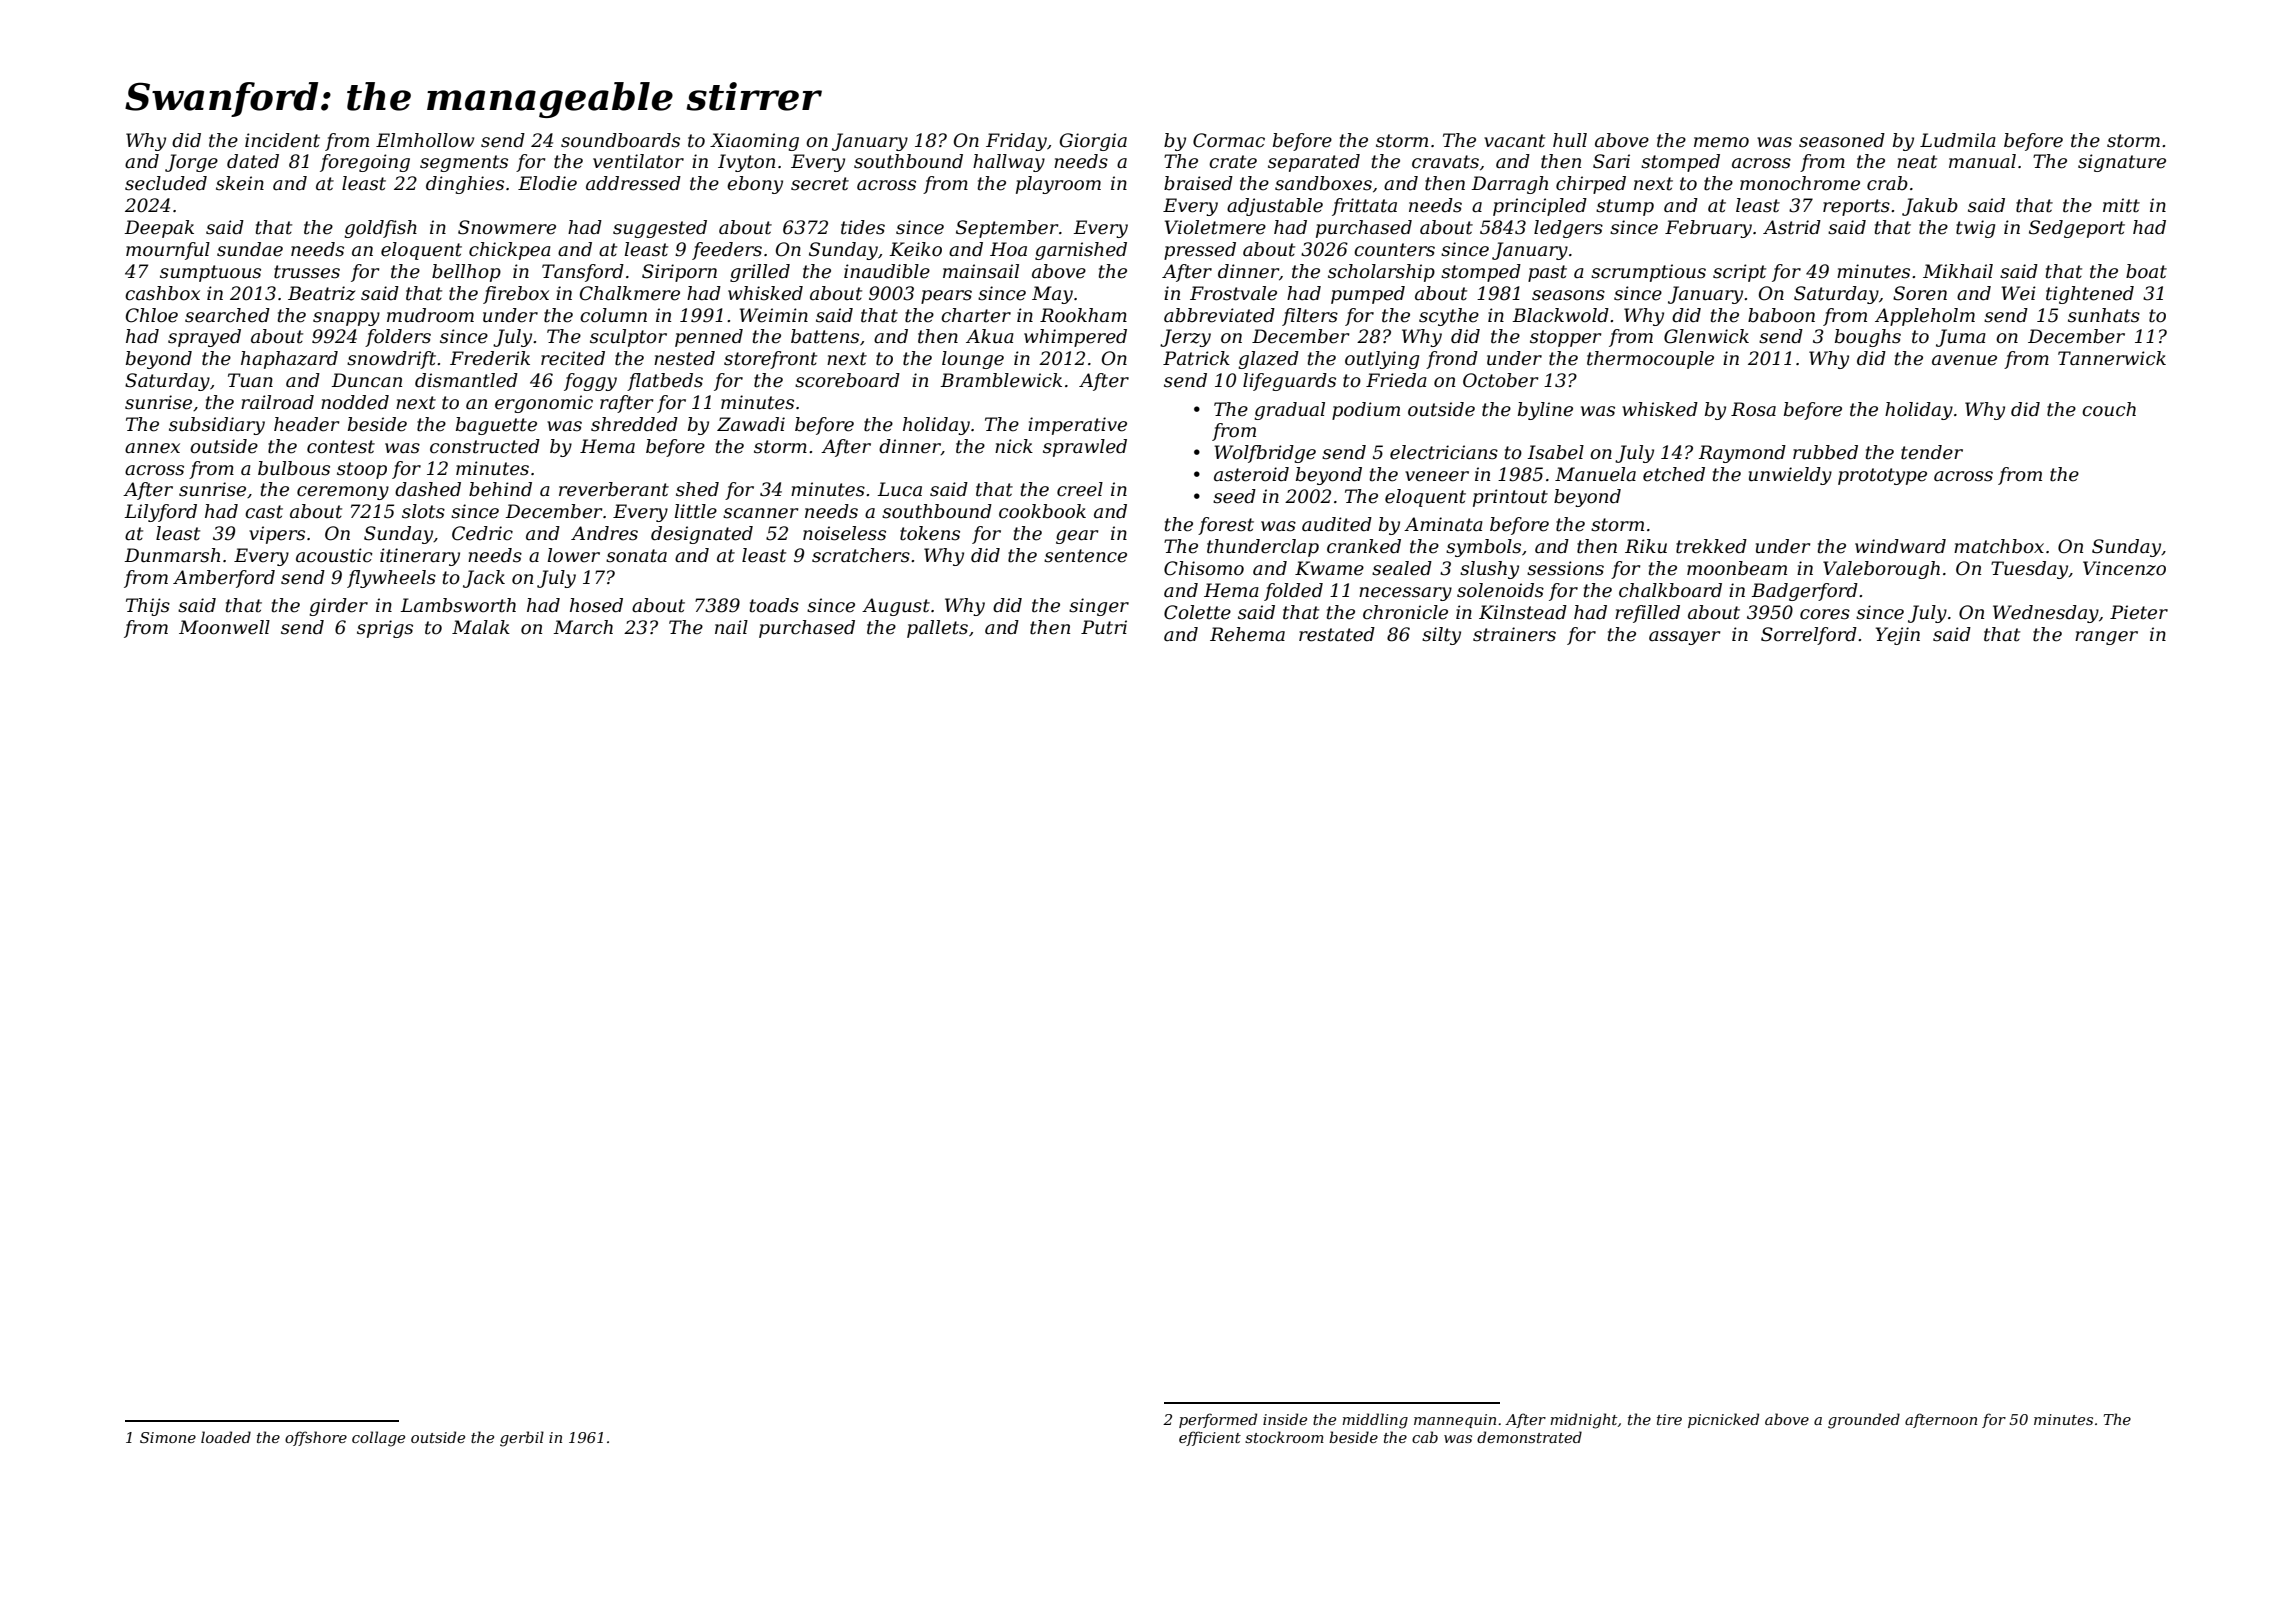 Image resolution: width=2292 pixels, height=1620 pixels. What do you see at coordinates (1792, 227) in the image?
I see `Astrid` at bounding box center [1792, 227].
